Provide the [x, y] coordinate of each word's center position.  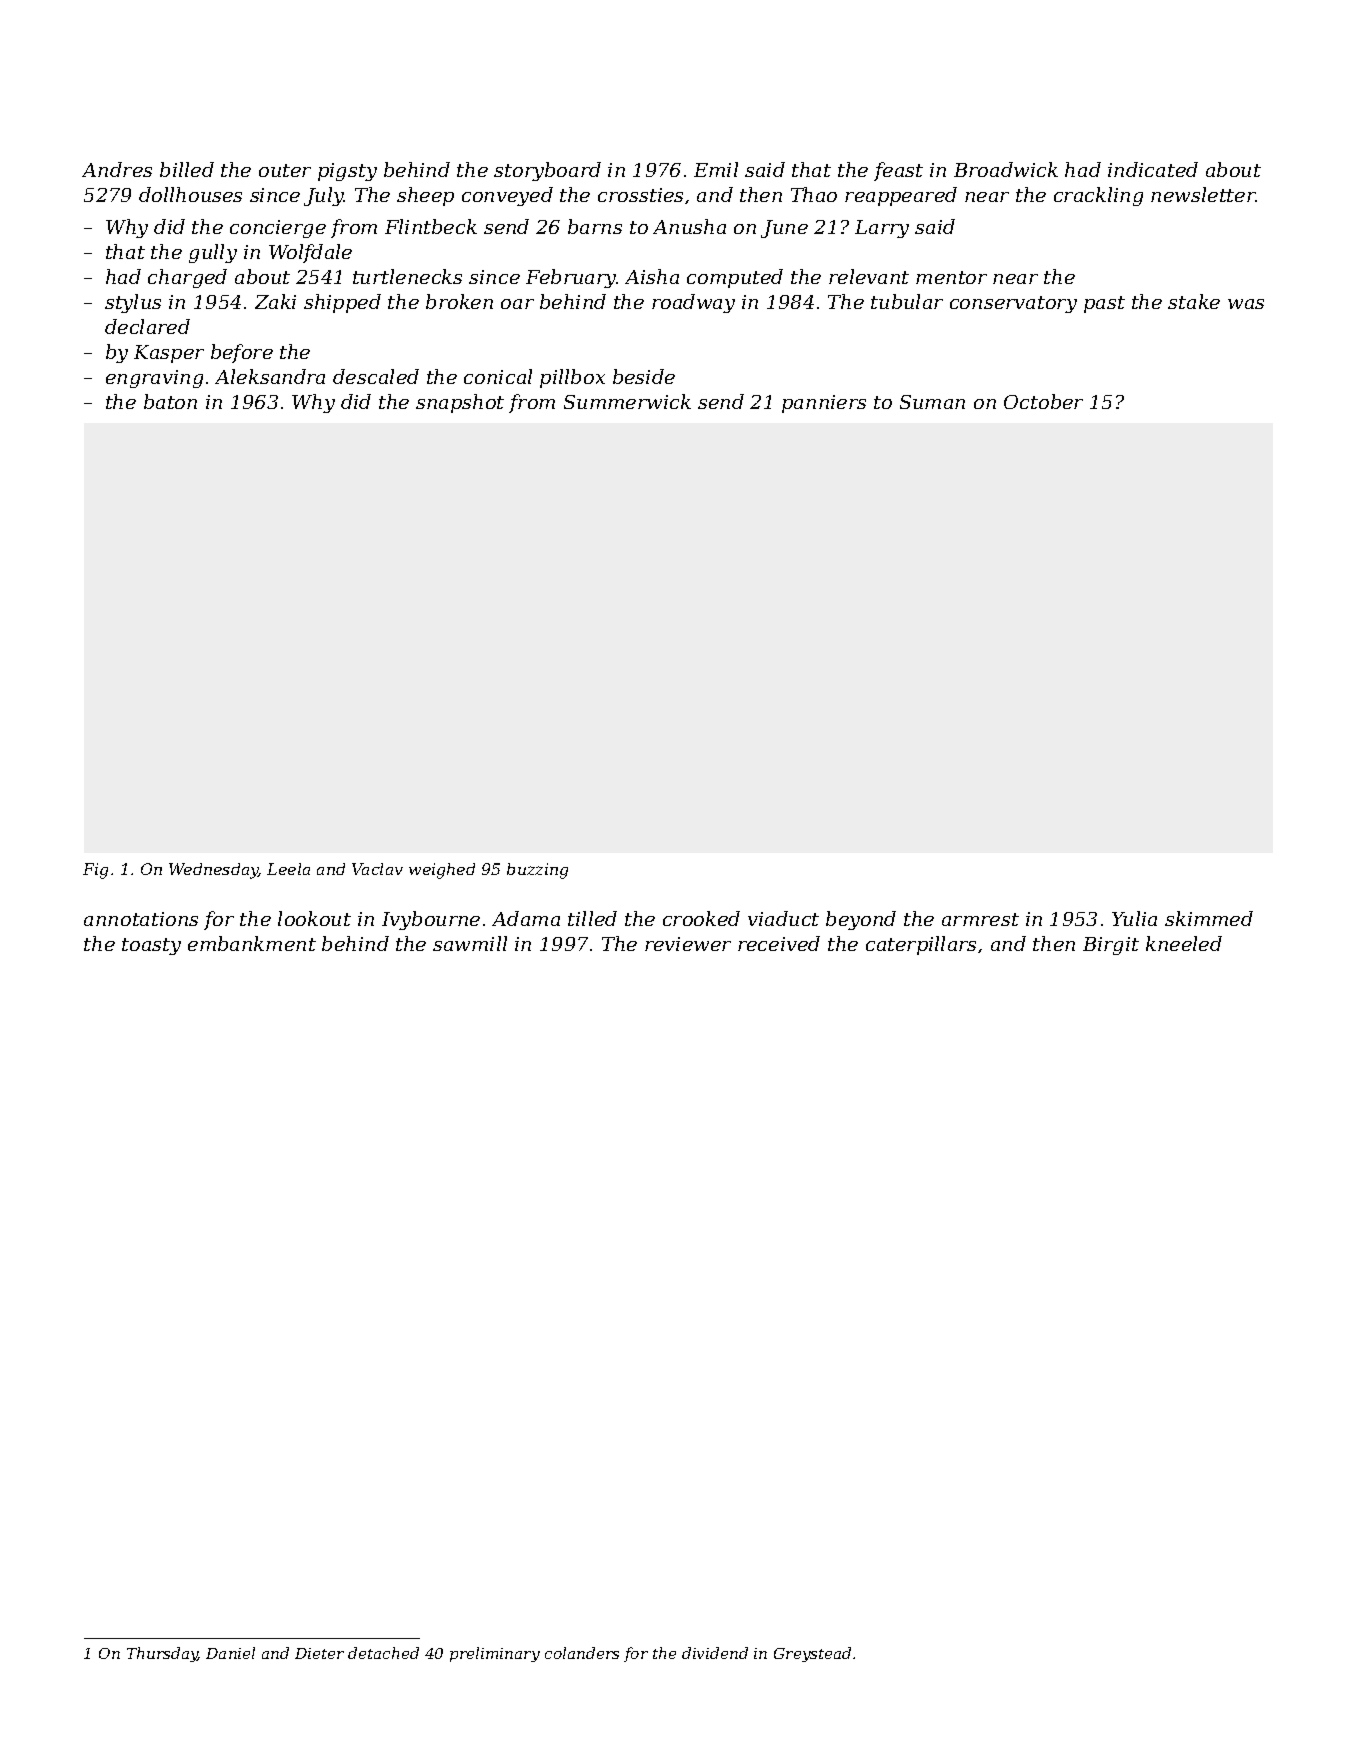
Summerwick [627, 401]
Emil [716, 169]
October [1043, 401]
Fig [95, 871]
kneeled [1184, 943]
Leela [288, 869]
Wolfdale [310, 253]
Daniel [230, 1653]
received [779, 943]
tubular [907, 301]
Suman [932, 402]
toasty [151, 946]
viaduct [783, 918]
